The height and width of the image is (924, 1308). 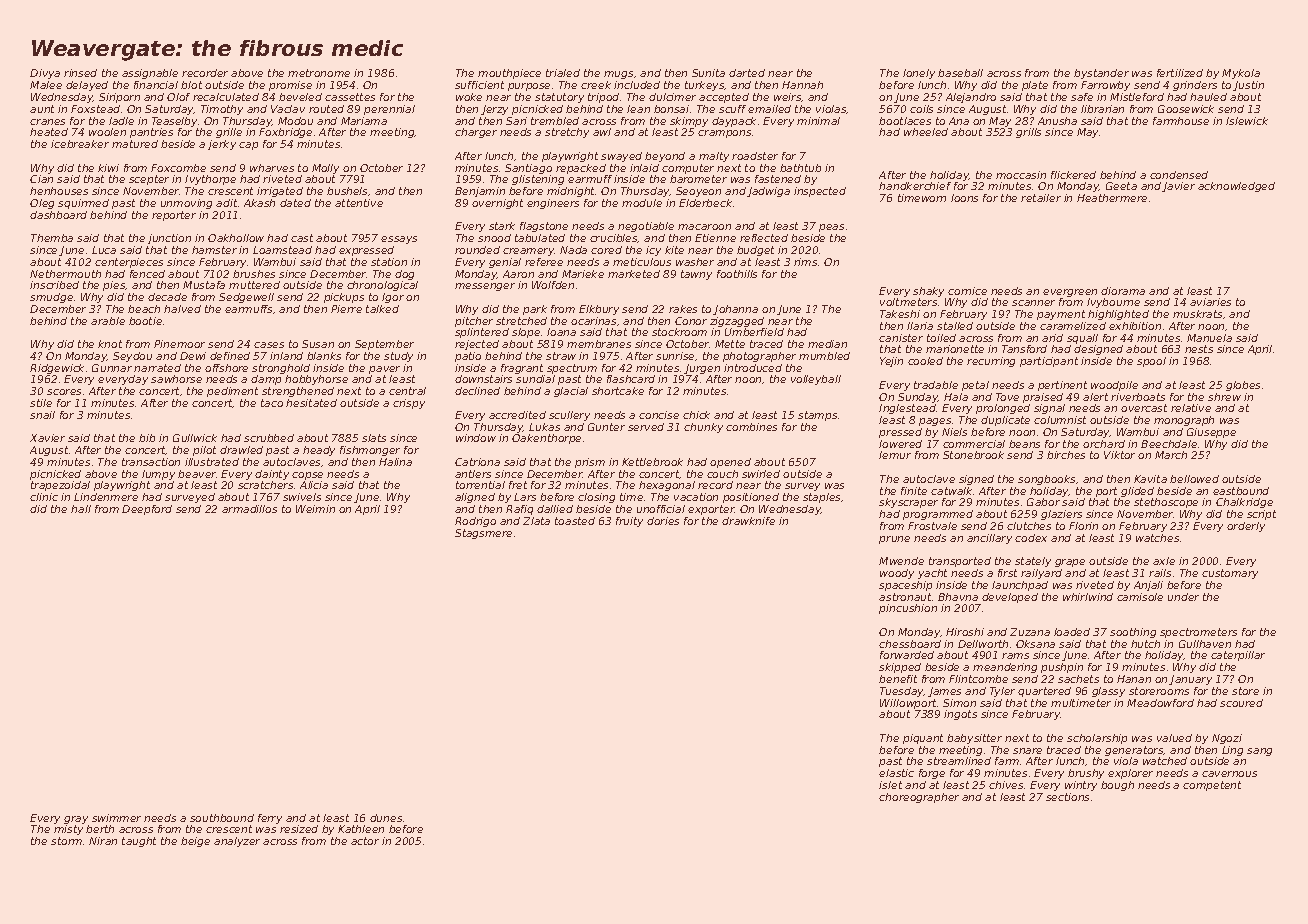 What do you see at coordinates (365, 841) in the image?
I see `actor` at bounding box center [365, 841].
